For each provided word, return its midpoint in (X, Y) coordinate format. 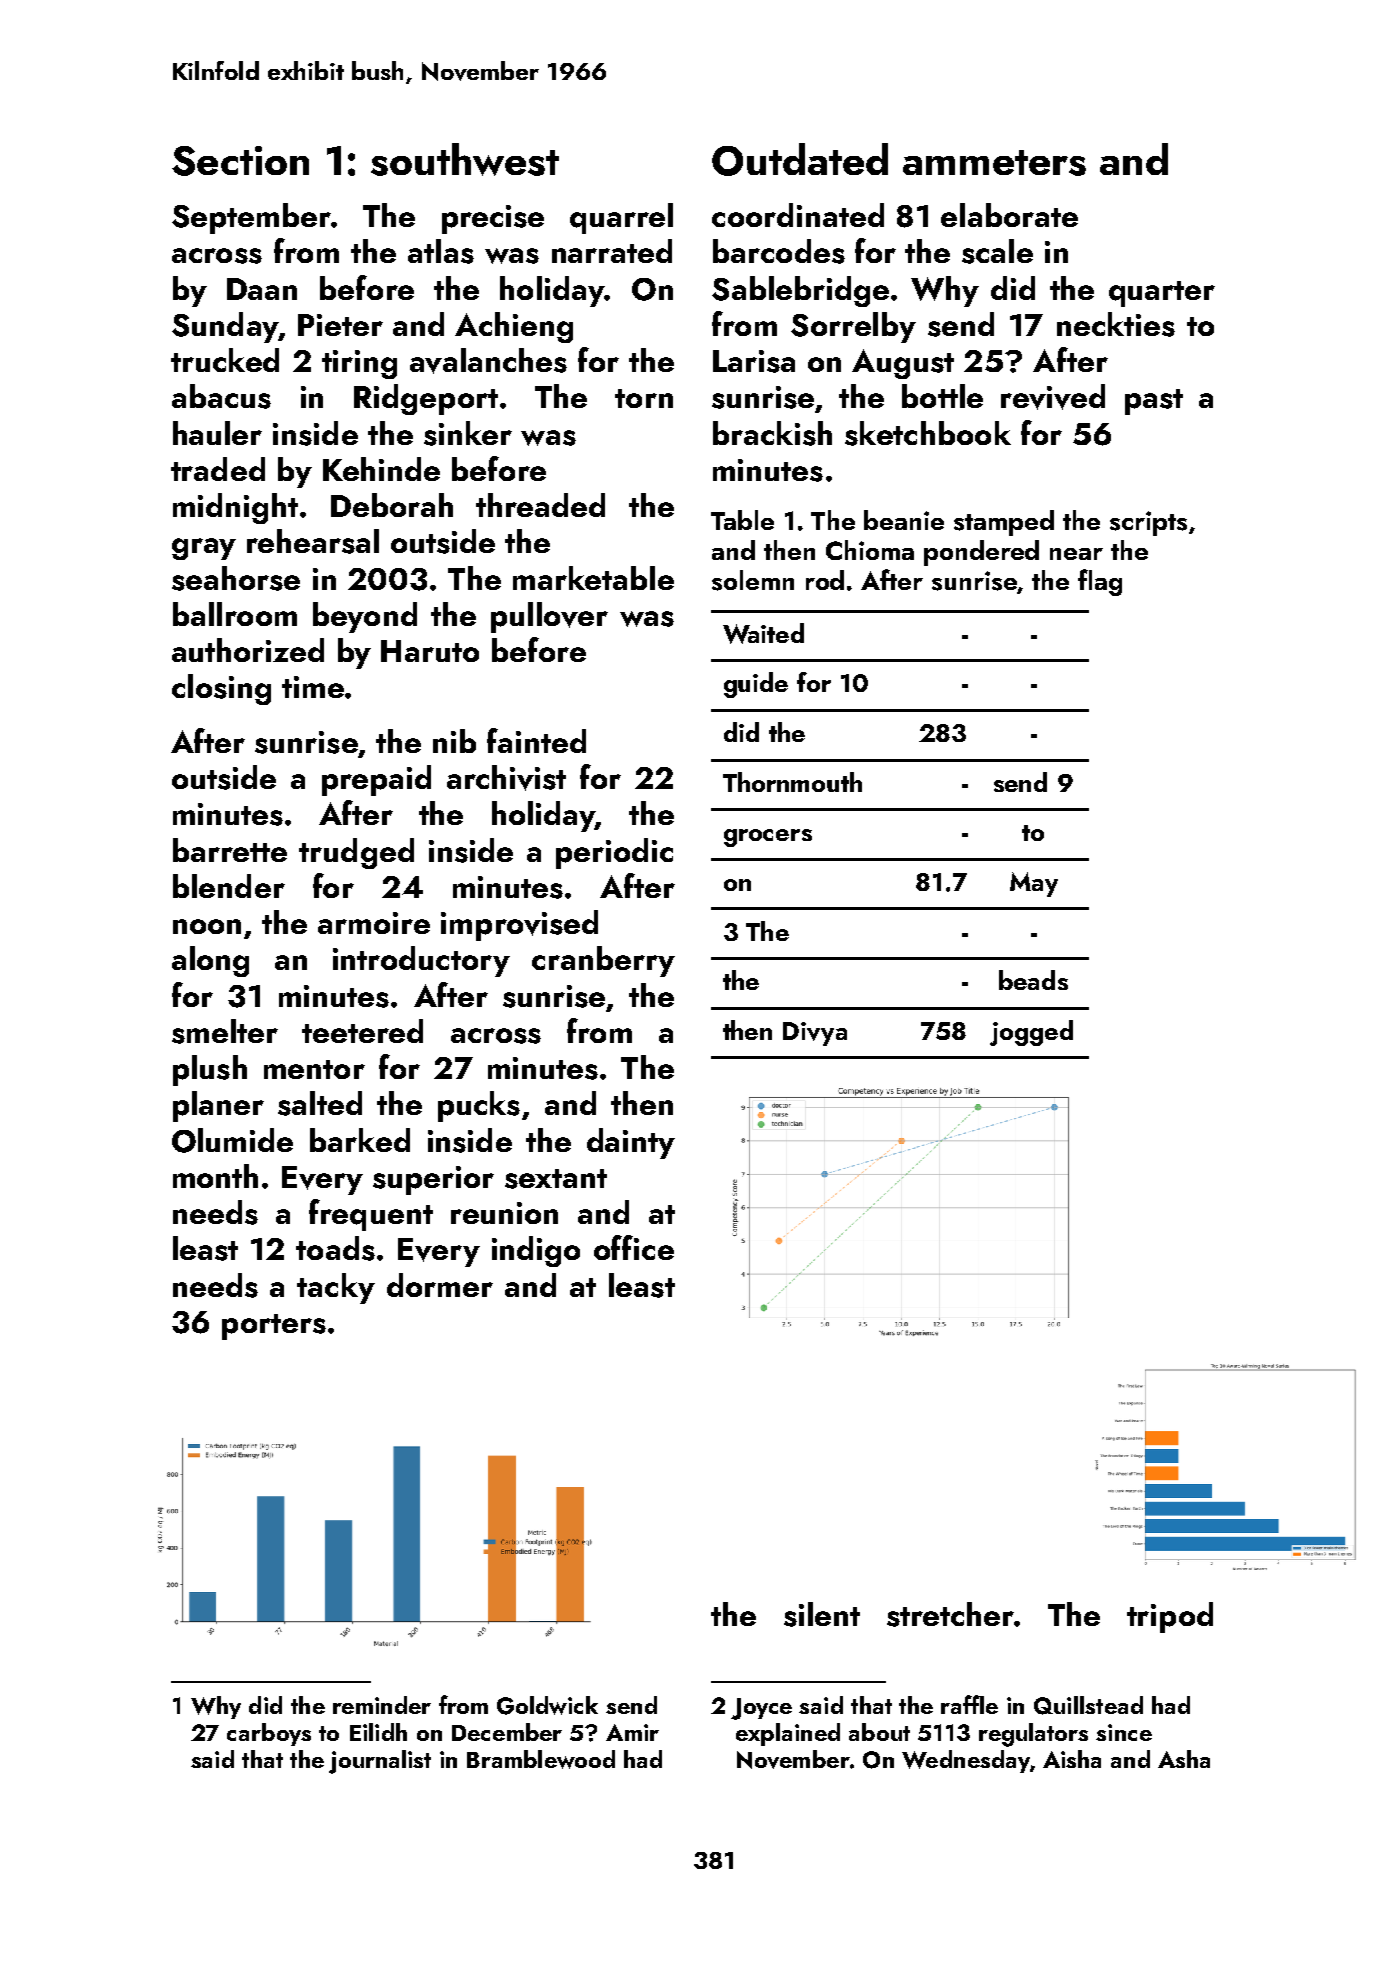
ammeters (994, 163)
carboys (269, 1734)
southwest (465, 159)
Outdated (800, 159)
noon (207, 926)
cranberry (603, 961)
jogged (1031, 1033)
